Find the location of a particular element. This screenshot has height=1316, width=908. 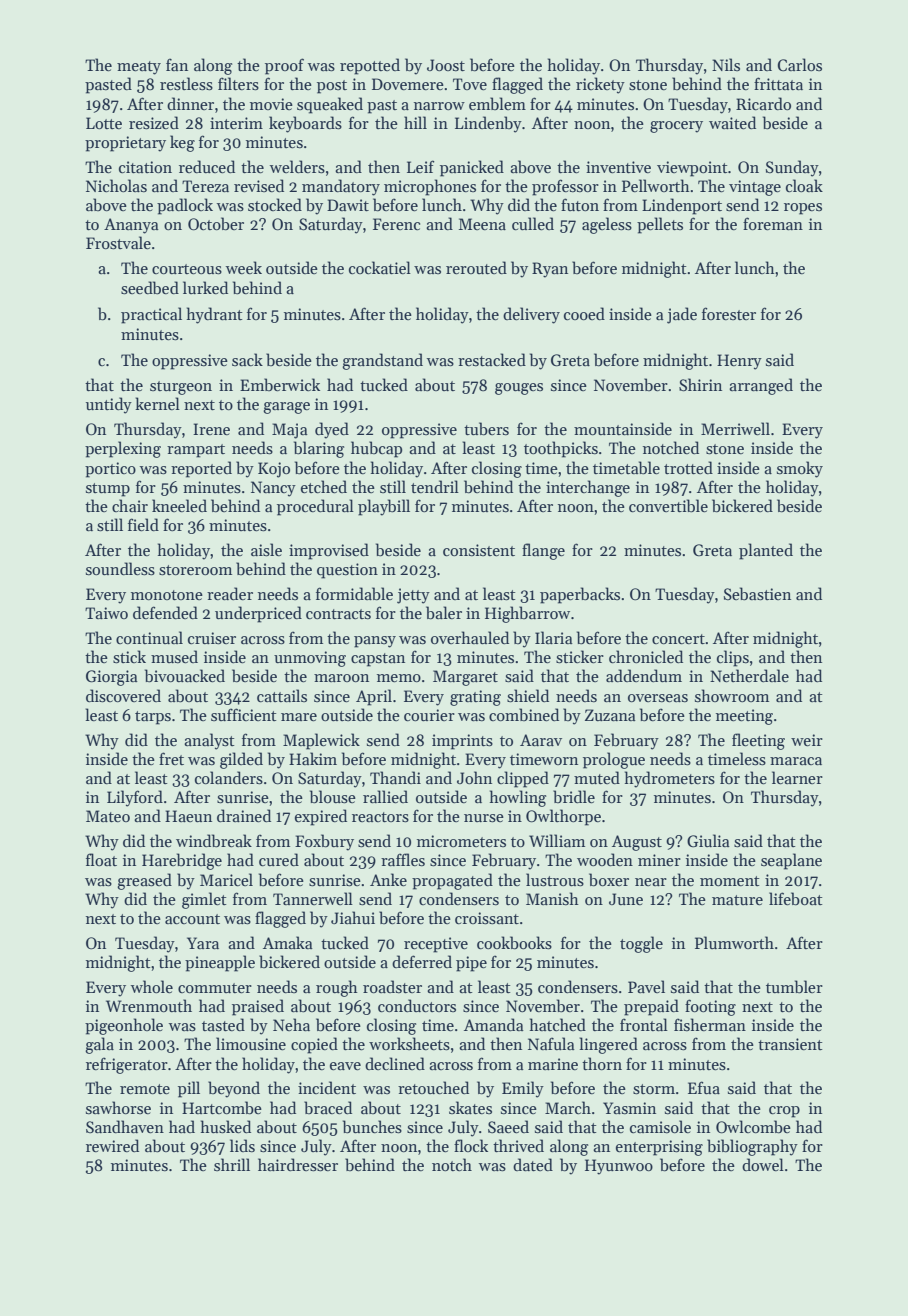

futon is located at coordinates (580, 204).
